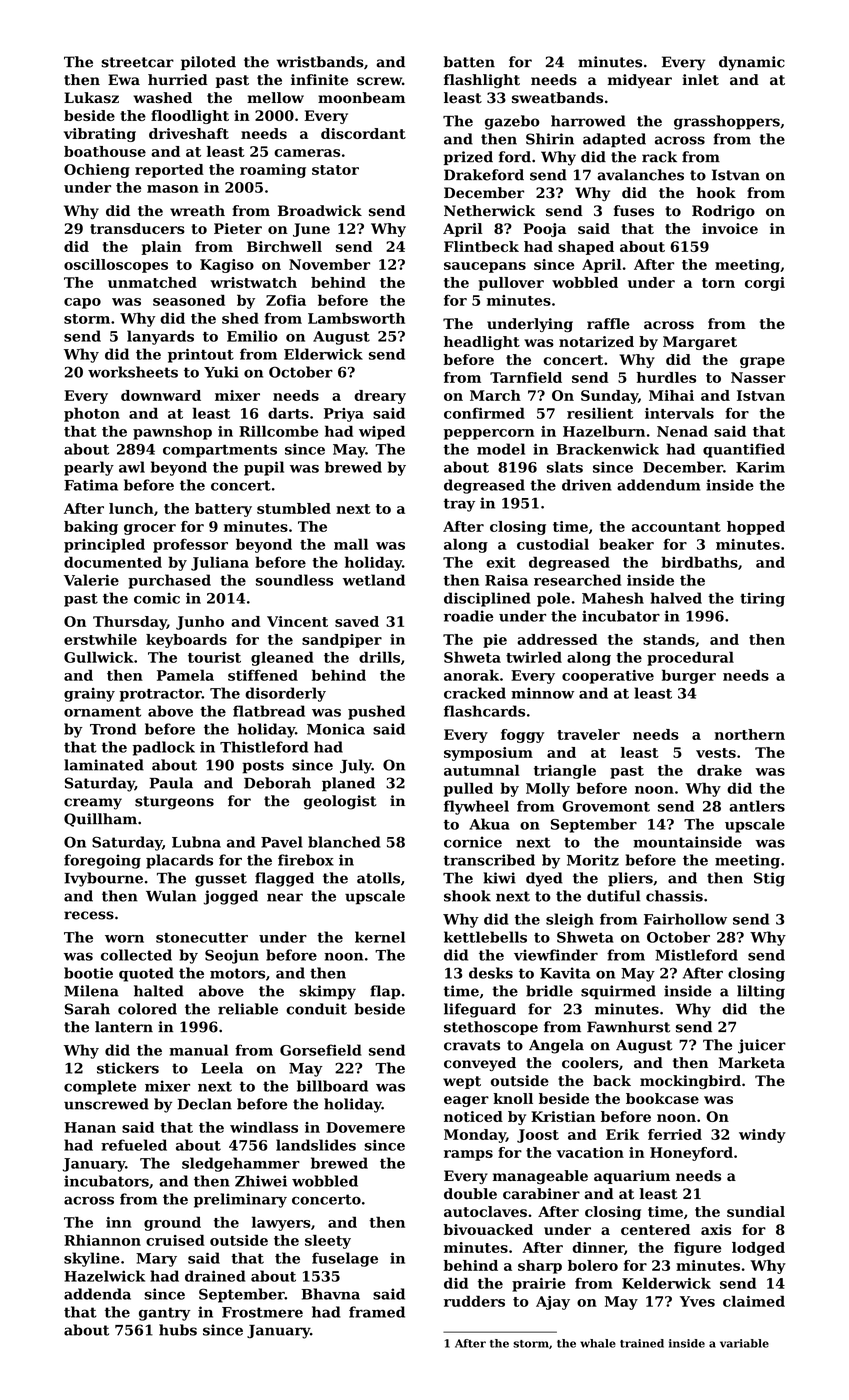  I want to click on Broadwick, so click(320, 211).
